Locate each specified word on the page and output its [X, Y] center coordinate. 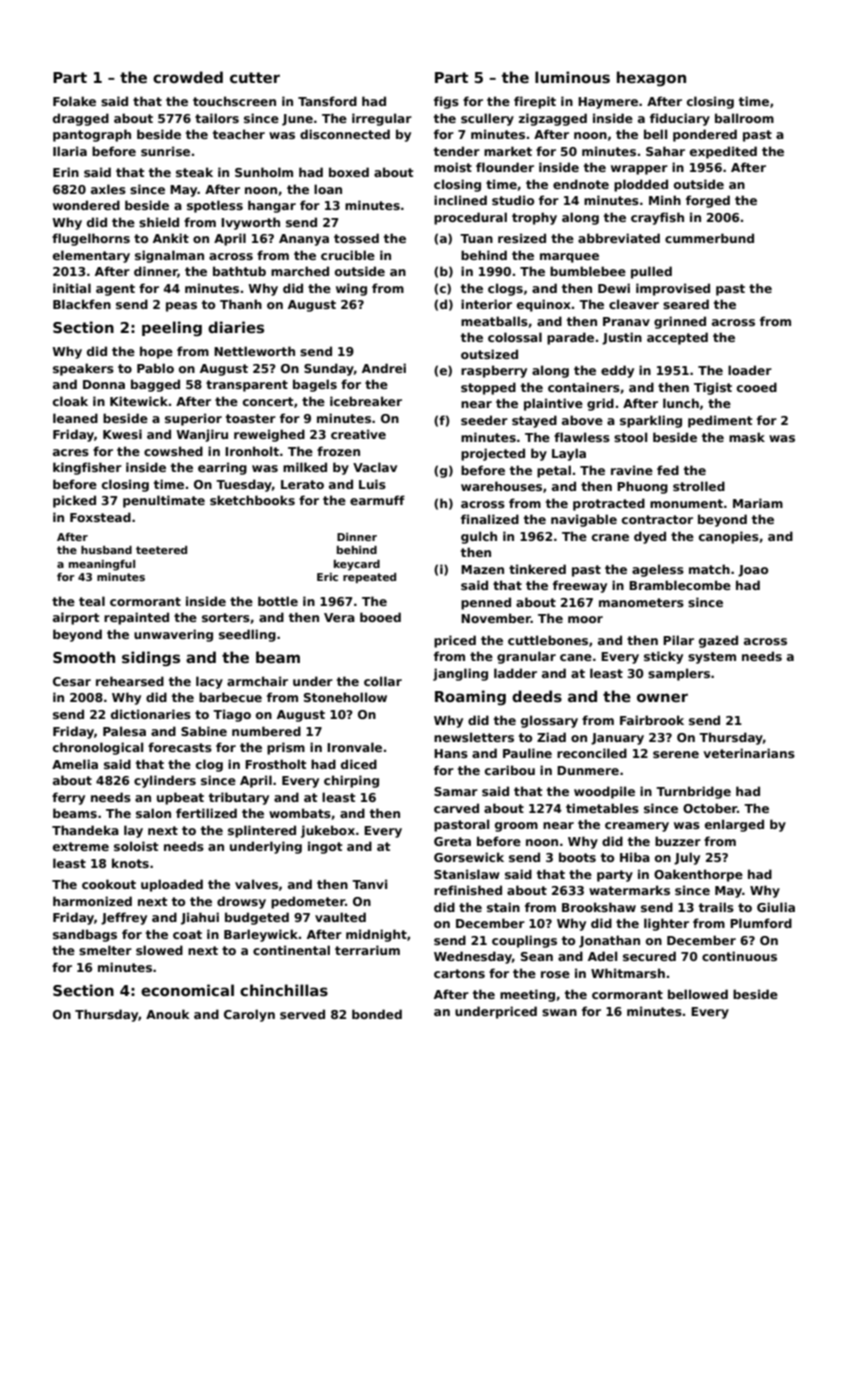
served [302, 1014]
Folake [74, 101]
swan [559, 1012]
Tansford [327, 101]
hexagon [651, 78]
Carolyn [249, 1015]
